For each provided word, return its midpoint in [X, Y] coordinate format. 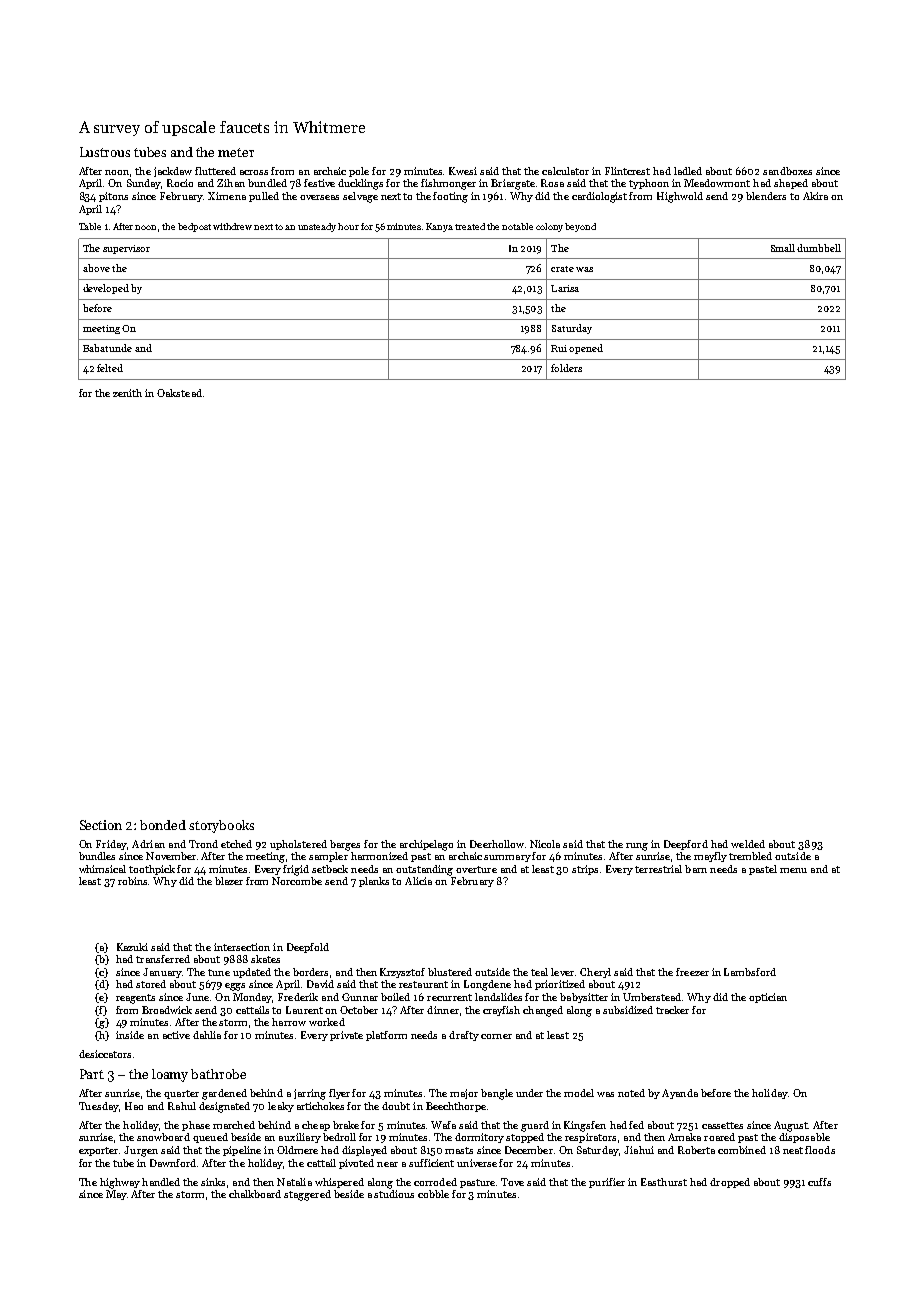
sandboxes [787, 171]
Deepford [686, 845]
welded [748, 844]
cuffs [819, 1182]
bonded [163, 825]
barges [345, 845]
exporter [99, 1151]
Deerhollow [497, 844]
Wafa [443, 1125]
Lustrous [105, 152]
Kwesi [463, 171]
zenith [127, 393]
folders [566, 368]
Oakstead [179, 393]
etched [236, 844]
